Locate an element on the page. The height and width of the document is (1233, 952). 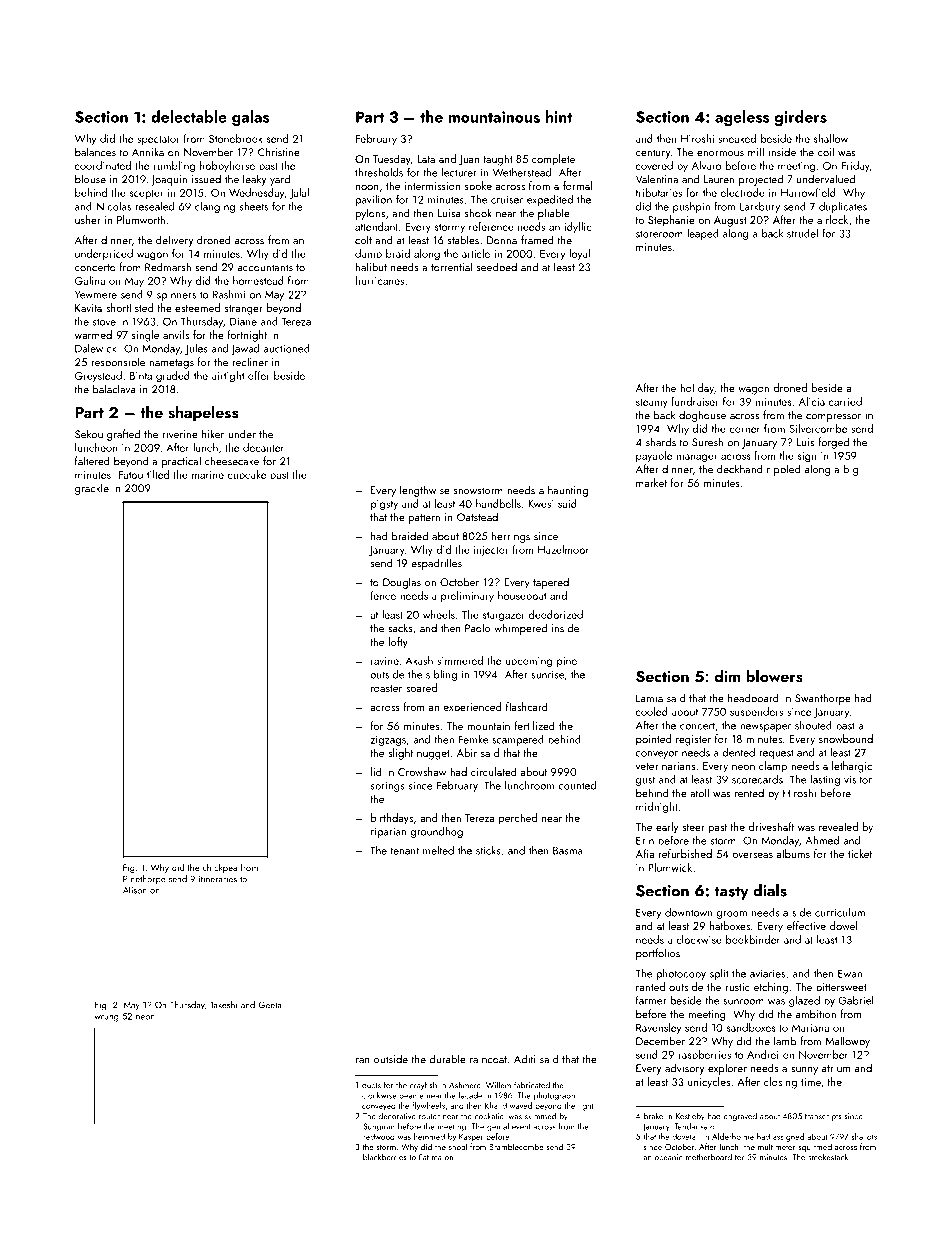
refurbished is located at coordinates (685, 853).
